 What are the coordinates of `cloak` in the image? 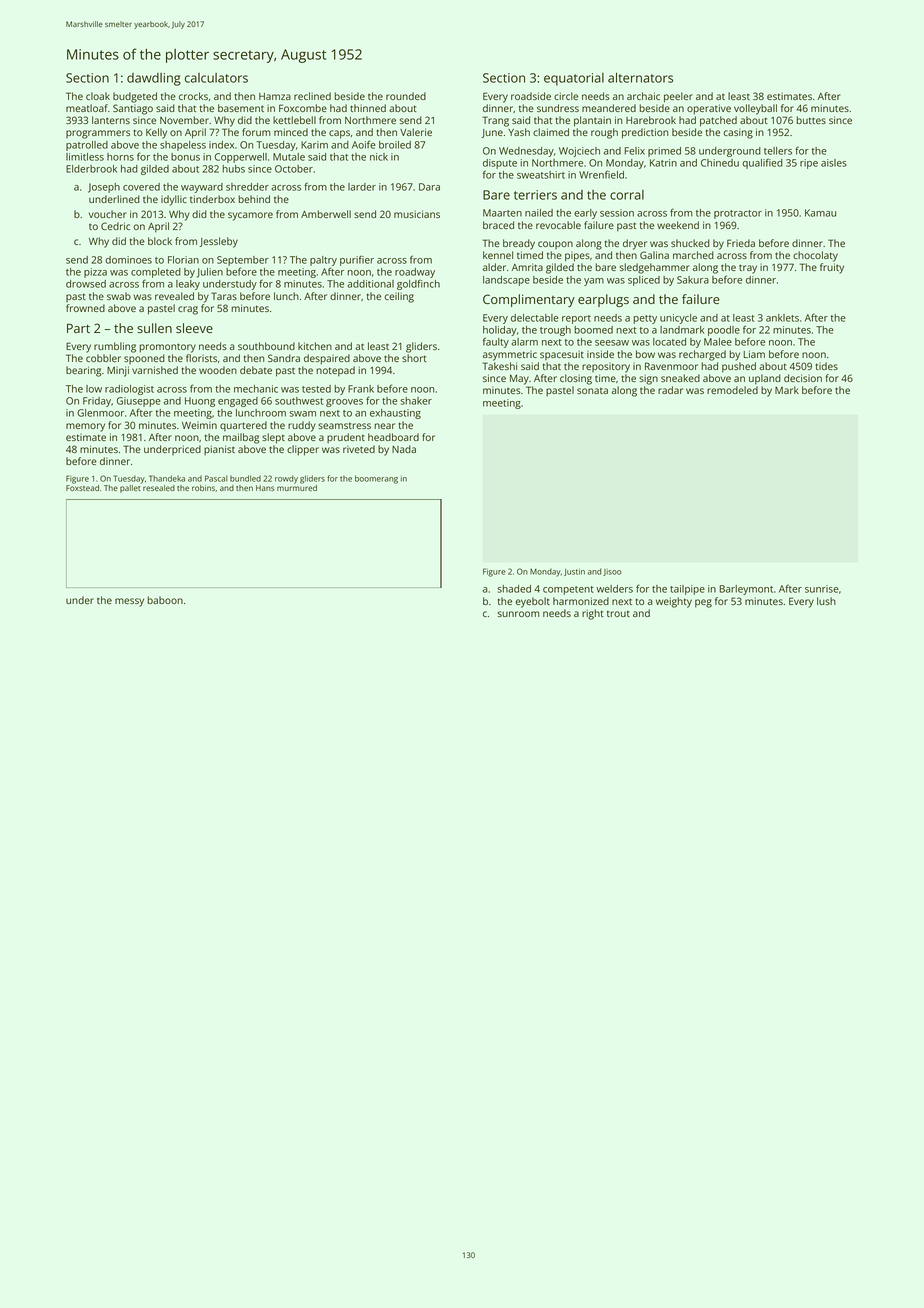 It's located at (98, 96).
